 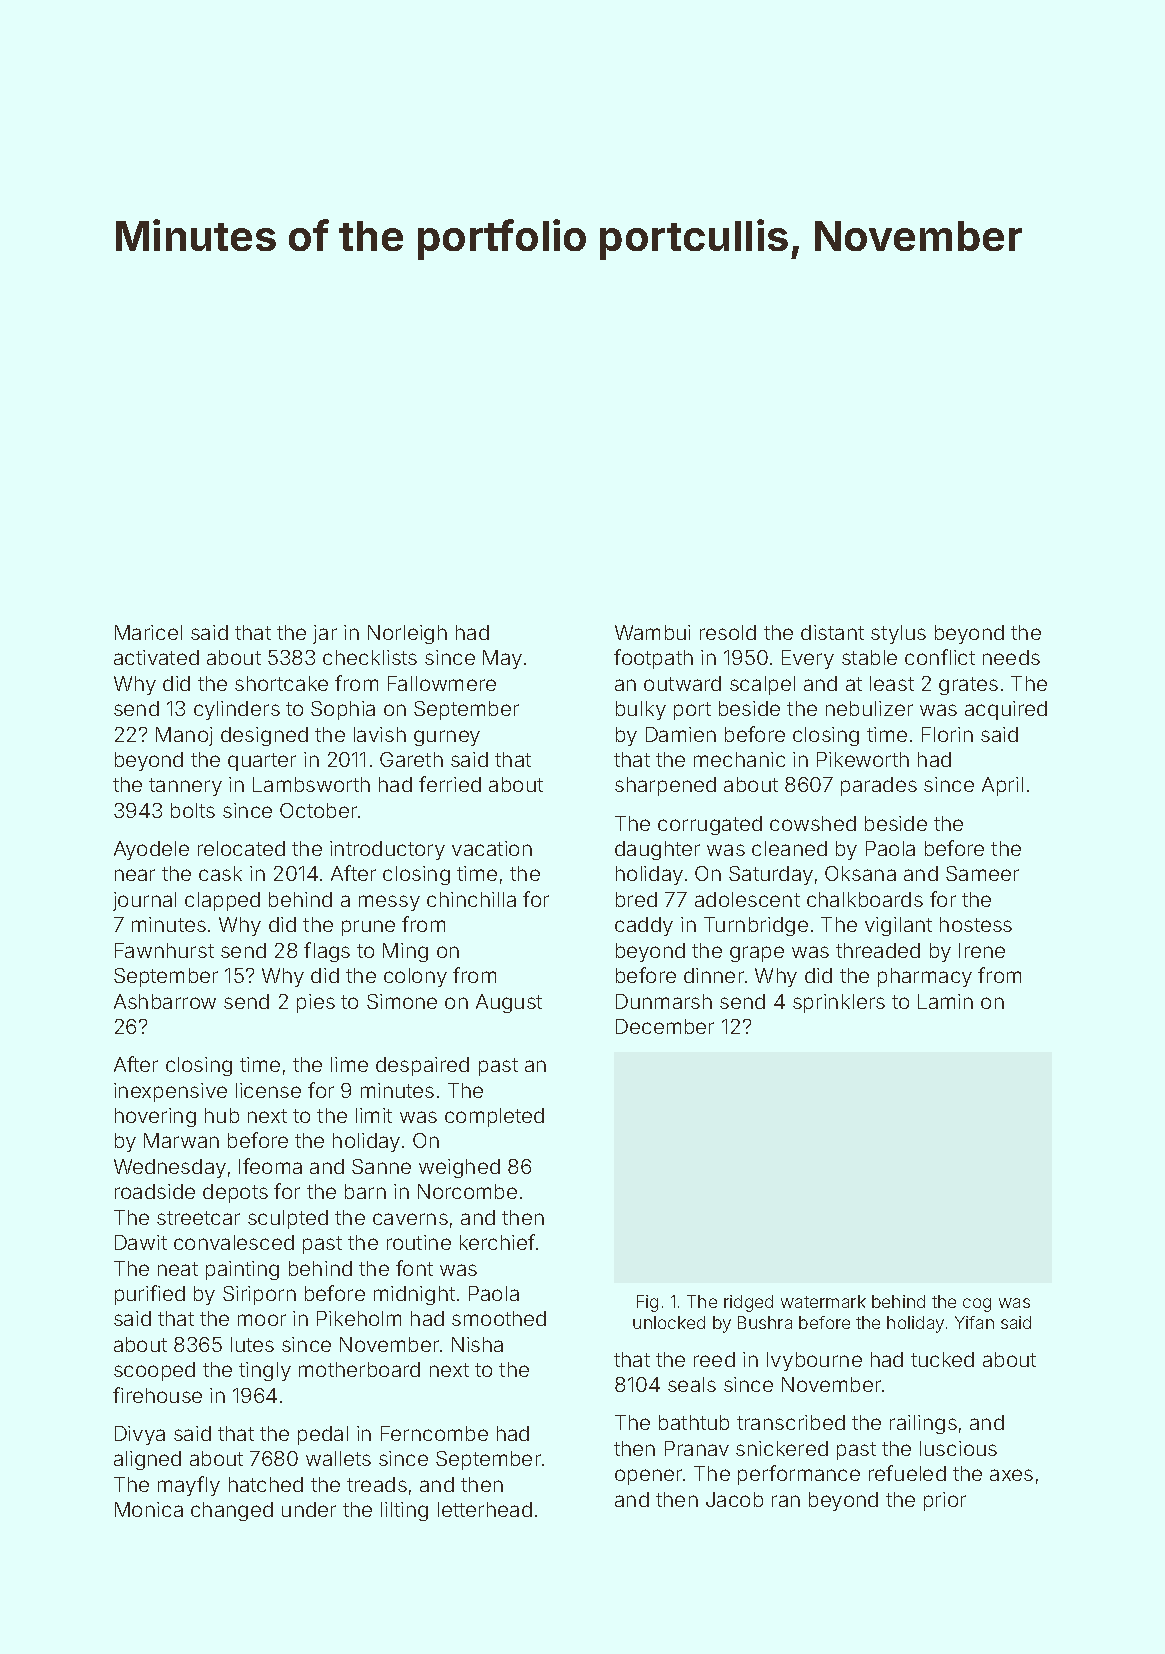 I want to click on Dunmarsh, so click(x=664, y=1001).
